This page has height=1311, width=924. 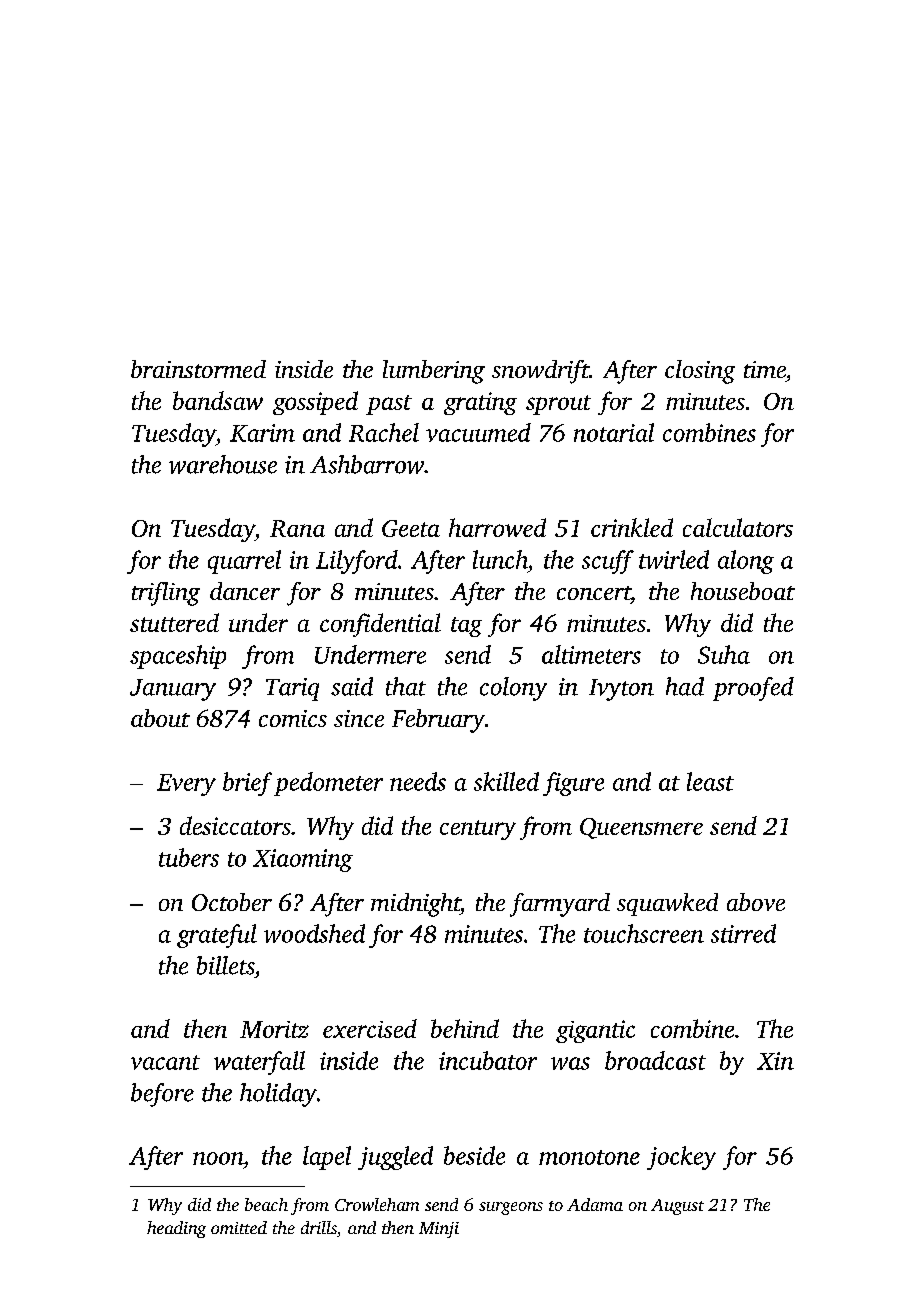 What do you see at coordinates (247, 784) in the page?
I see `brief` at bounding box center [247, 784].
